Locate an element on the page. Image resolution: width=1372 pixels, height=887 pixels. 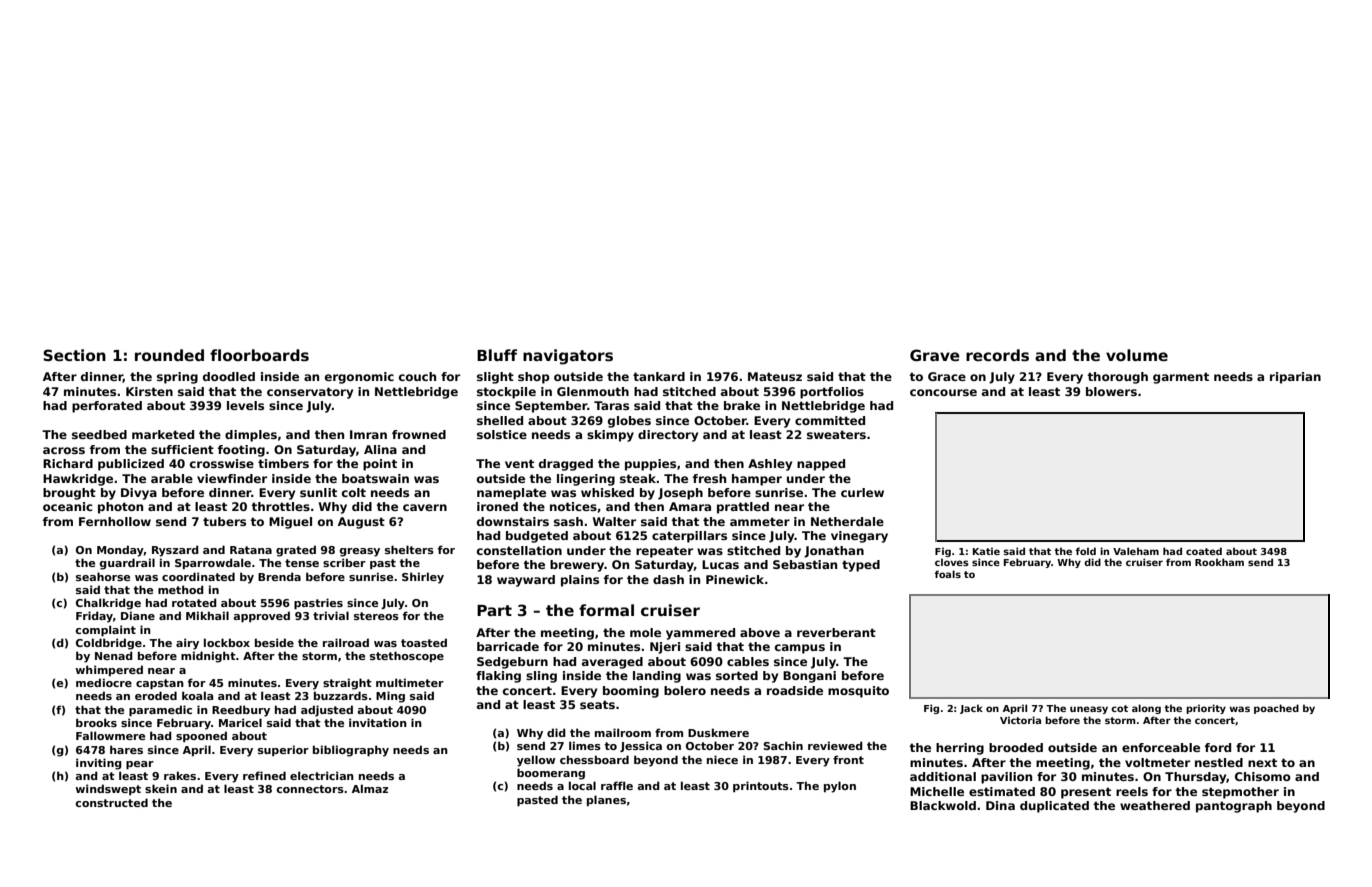
riparian is located at coordinates (1295, 378).
